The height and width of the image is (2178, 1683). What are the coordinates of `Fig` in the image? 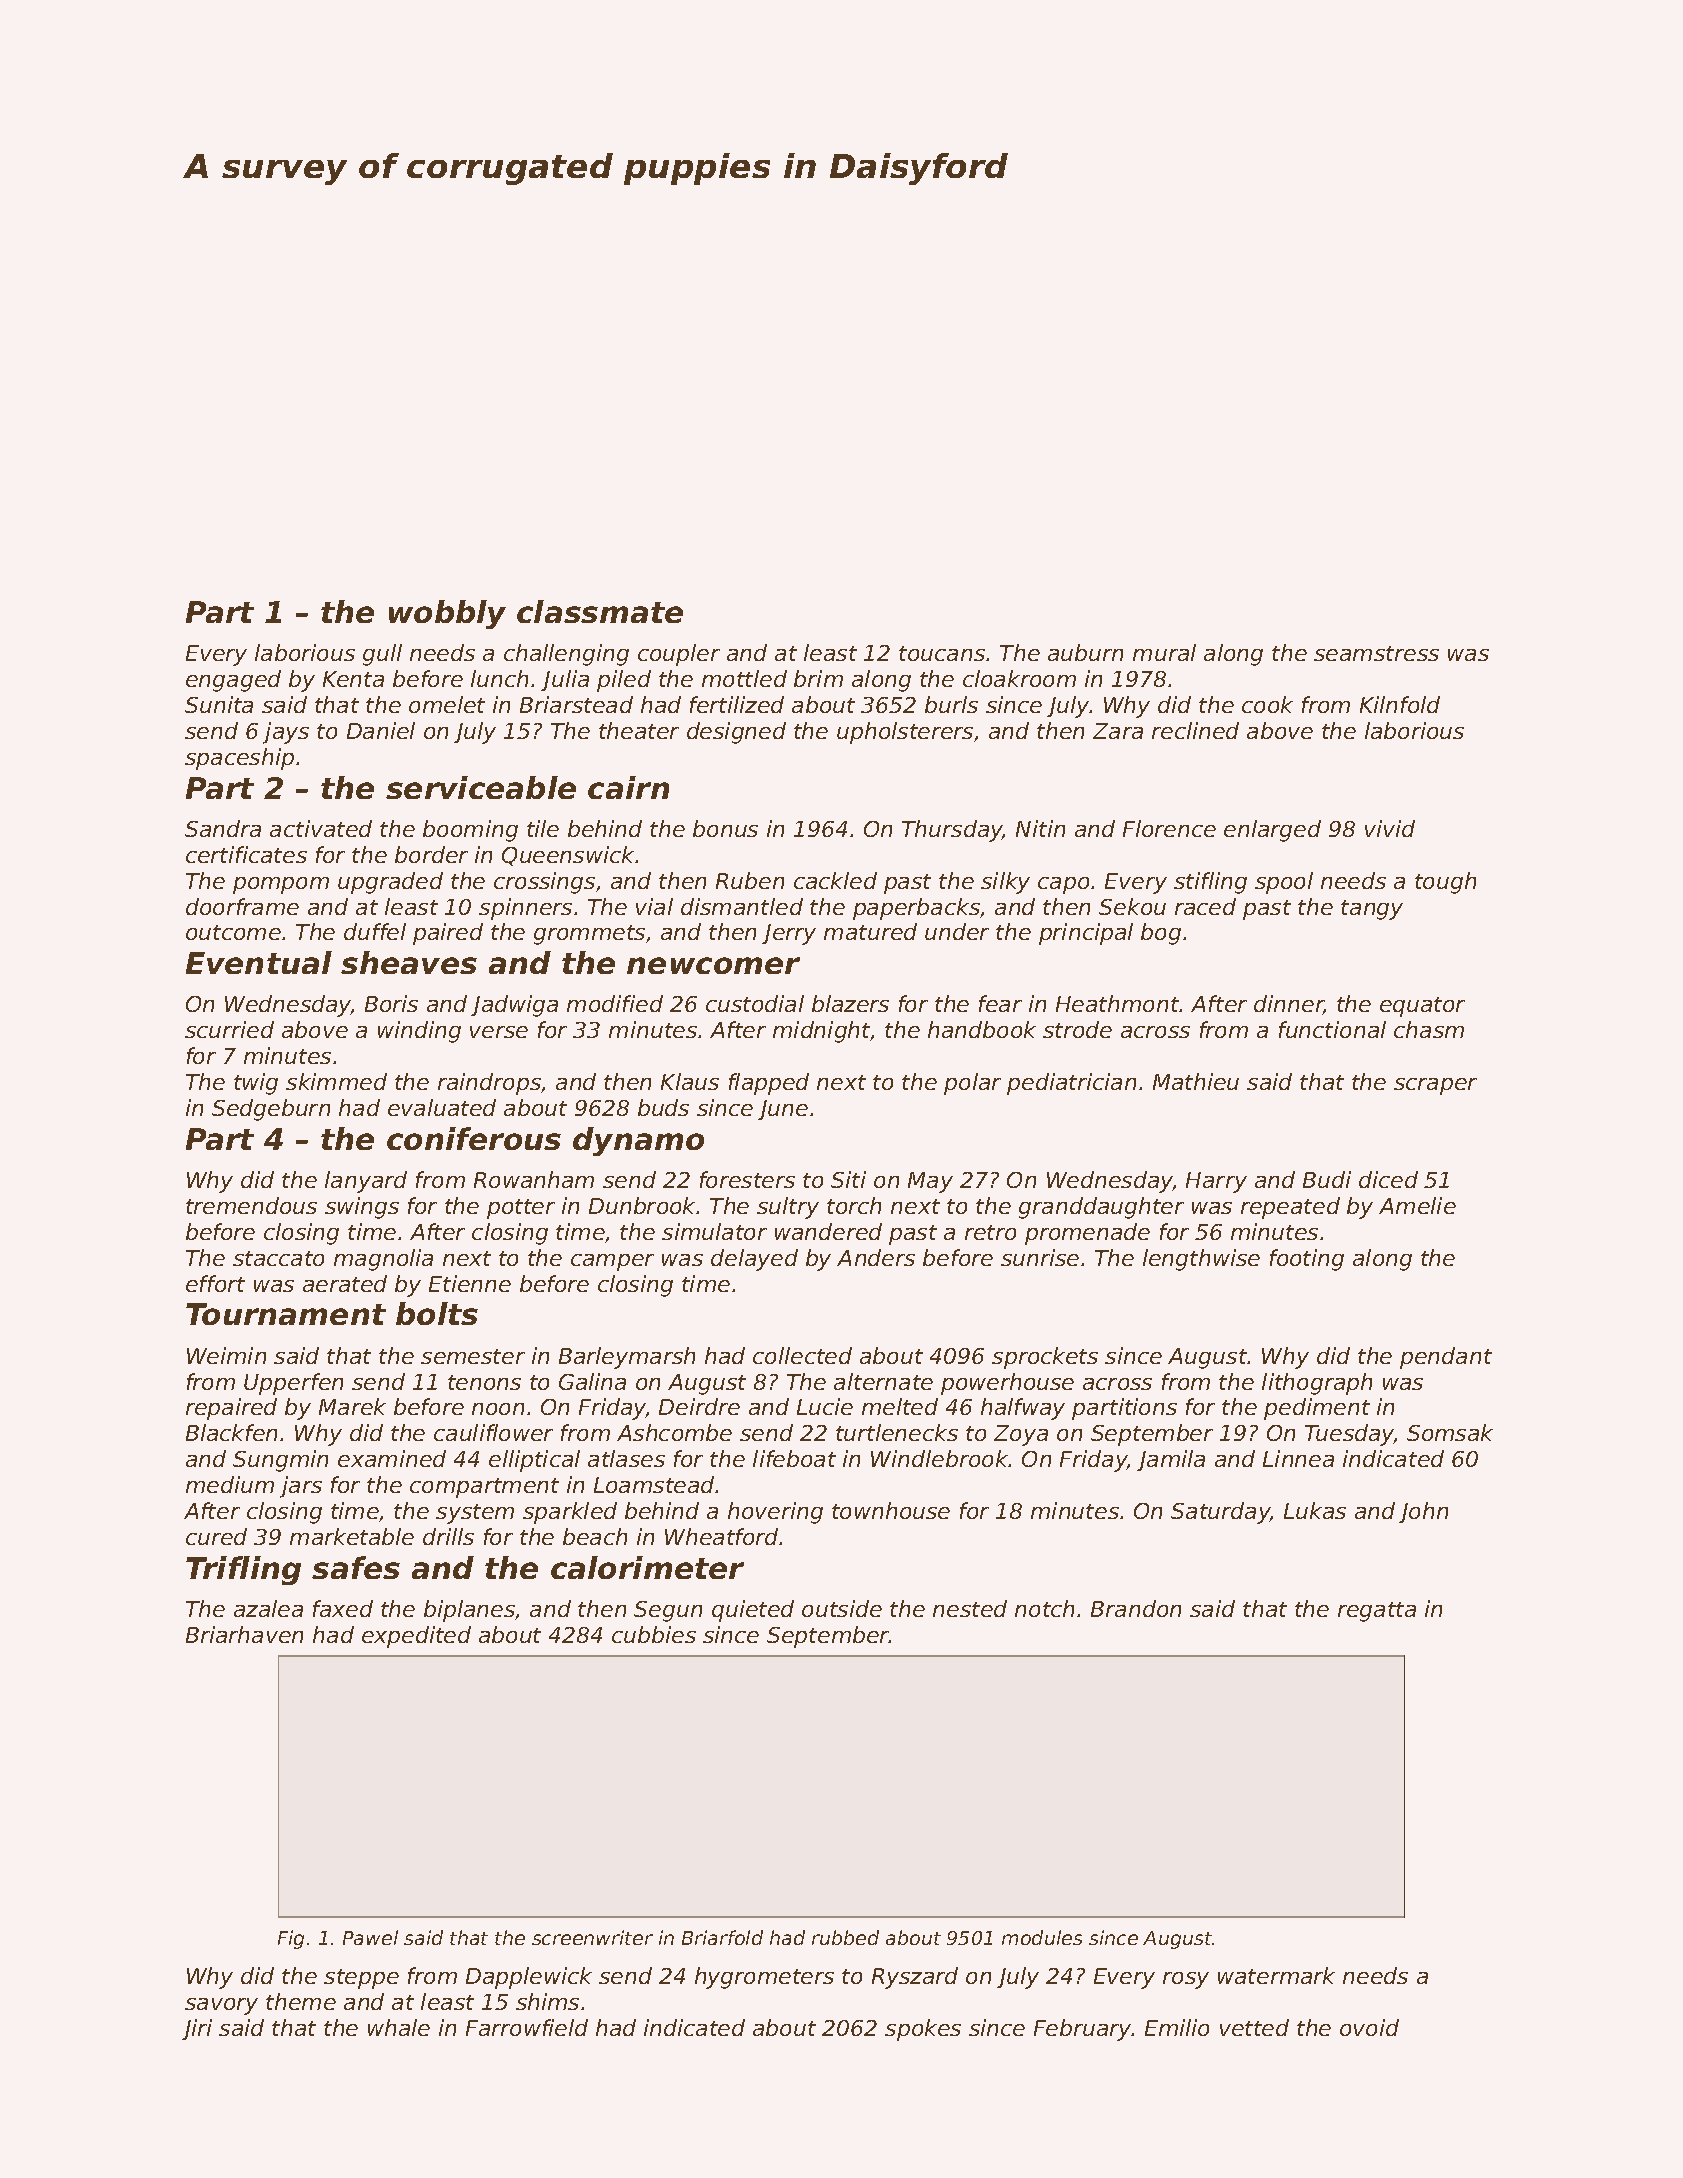 It's located at (291, 1939).
